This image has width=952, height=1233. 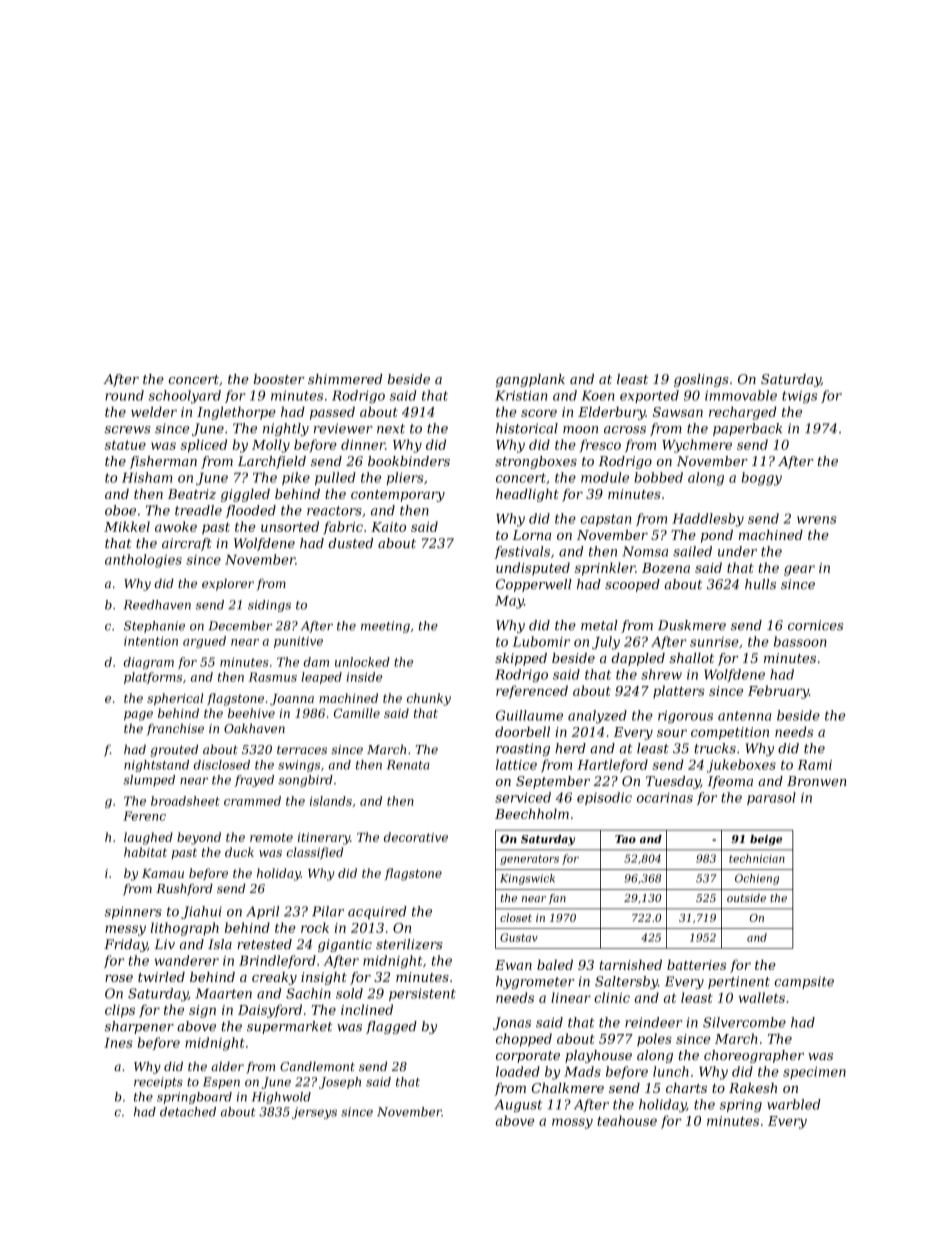 I want to click on Camille, so click(x=357, y=713).
